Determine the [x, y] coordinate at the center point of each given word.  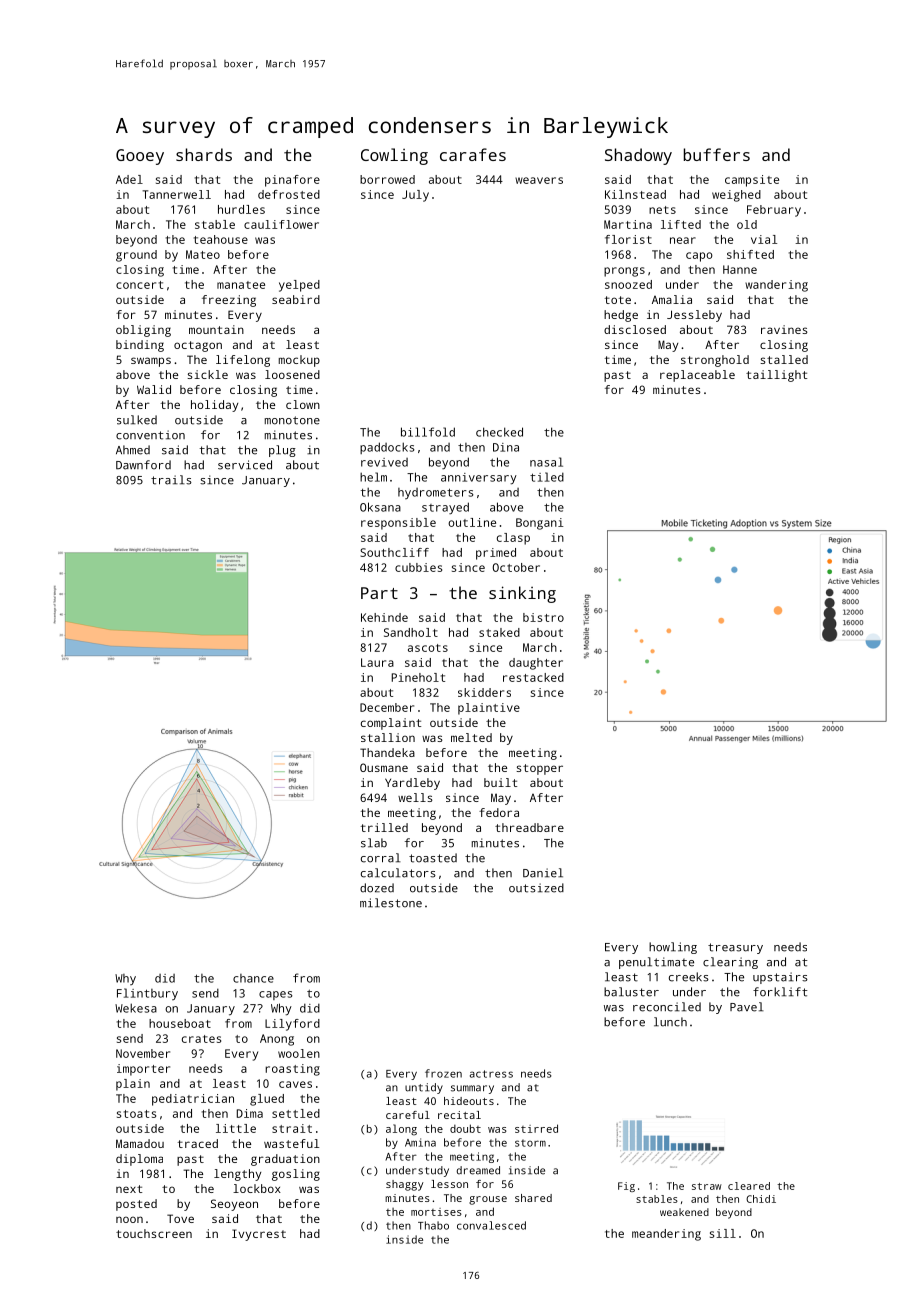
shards [204, 154]
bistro [543, 617]
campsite [752, 181]
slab [374, 843]
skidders [484, 692]
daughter [536, 664]
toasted [433, 858]
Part [379, 593]
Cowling [394, 156]
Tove [180, 1218]
